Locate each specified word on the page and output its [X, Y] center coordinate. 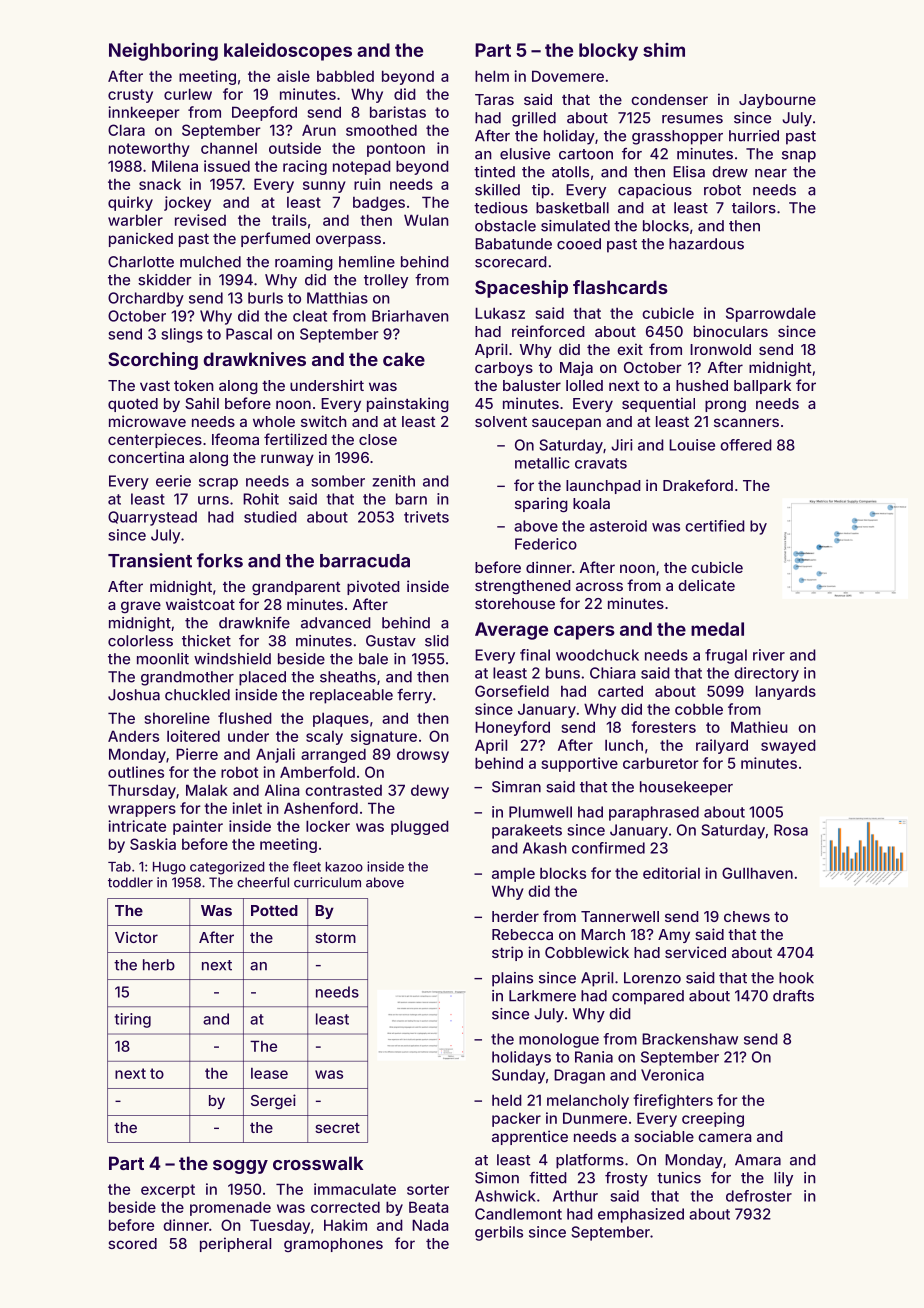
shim [664, 50]
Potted [274, 910]
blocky [608, 52]
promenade [230, 1208]
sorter [428, 1189]
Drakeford [698, 485]
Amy [674, 936]
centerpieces [155, 440]
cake [404, 359]
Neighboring [163, 51]
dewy [430, 791]
